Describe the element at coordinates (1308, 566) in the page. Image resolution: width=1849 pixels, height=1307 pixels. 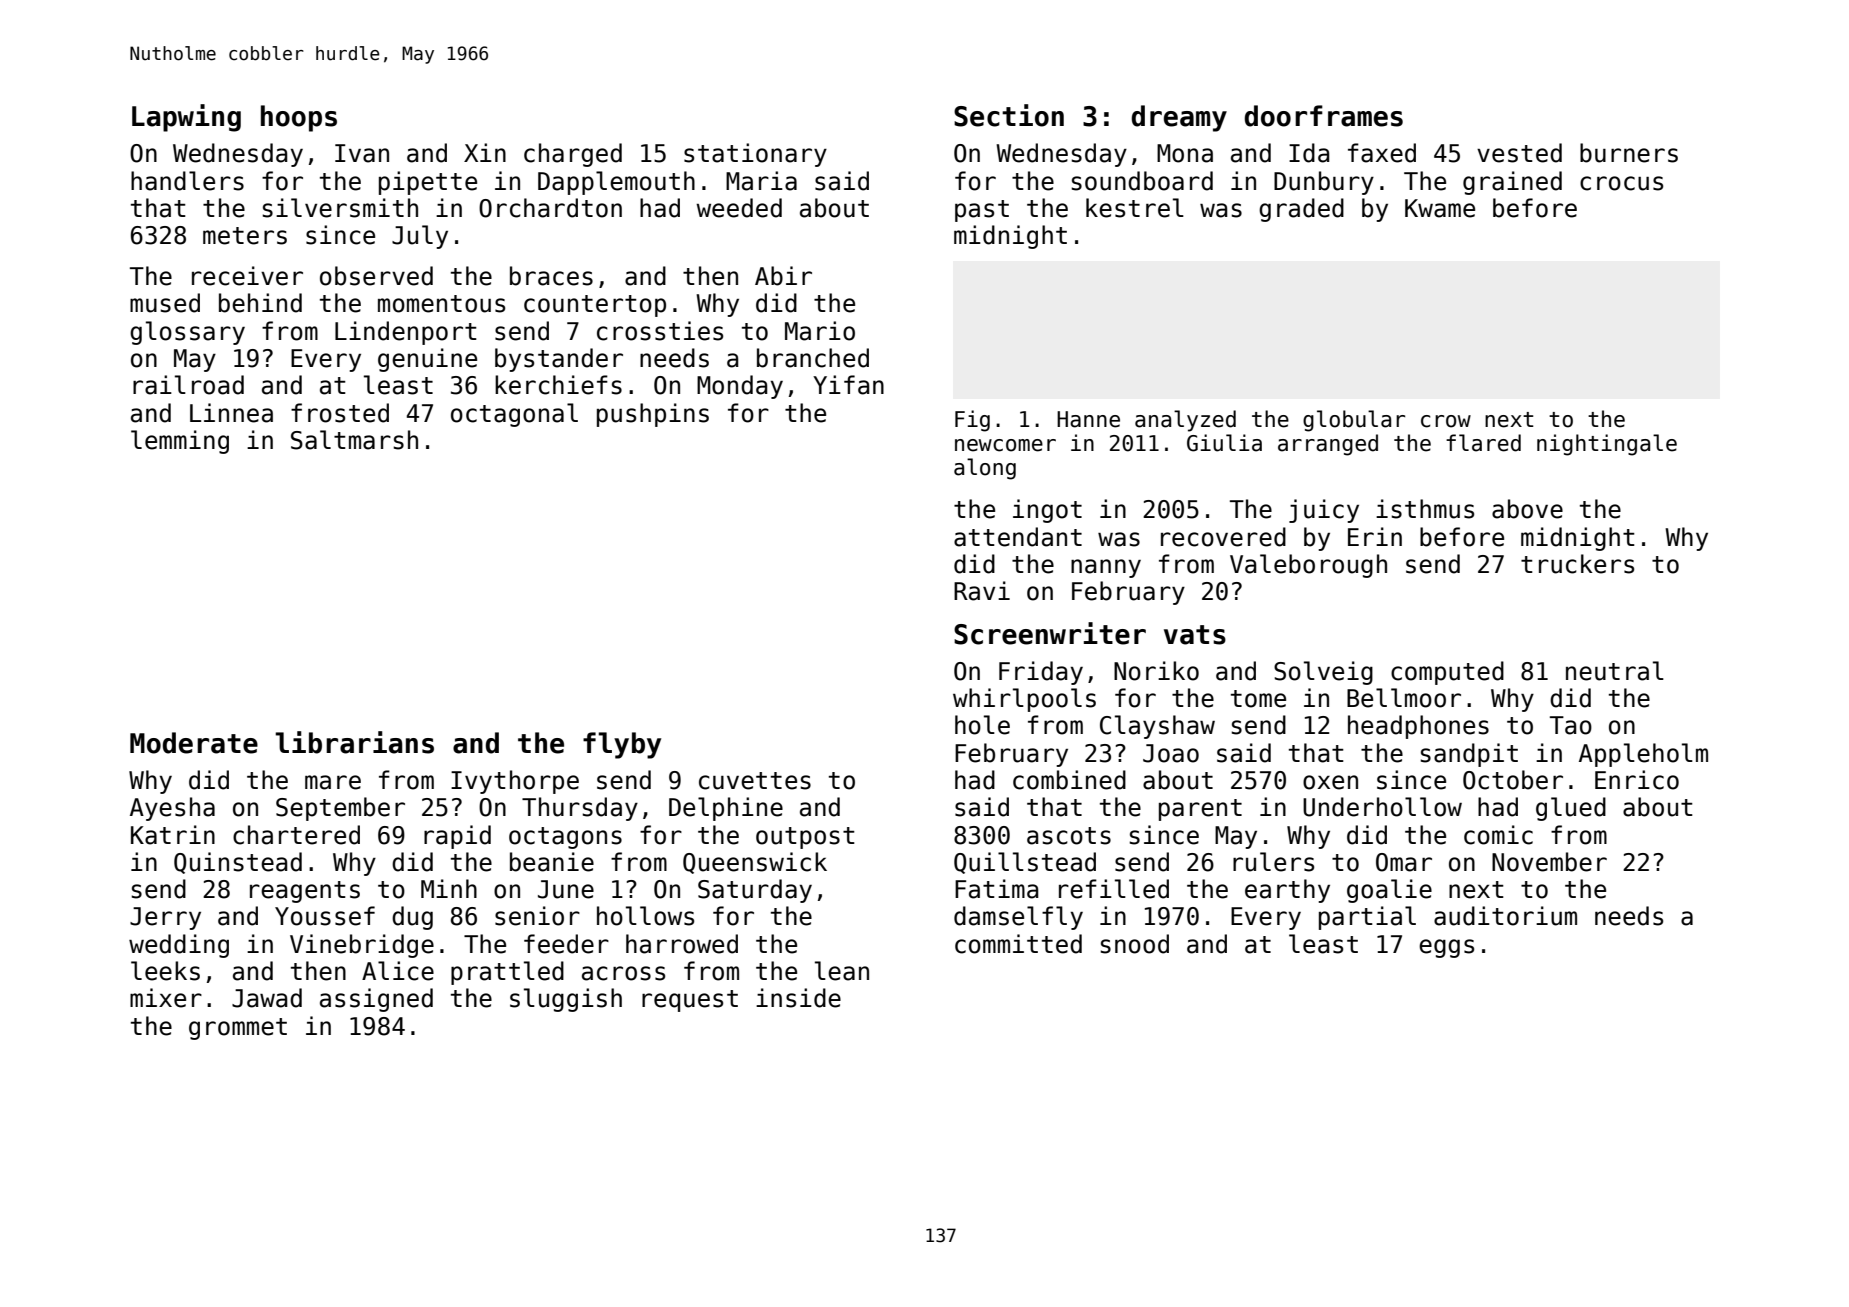
I see `Valeborough` at that location.
